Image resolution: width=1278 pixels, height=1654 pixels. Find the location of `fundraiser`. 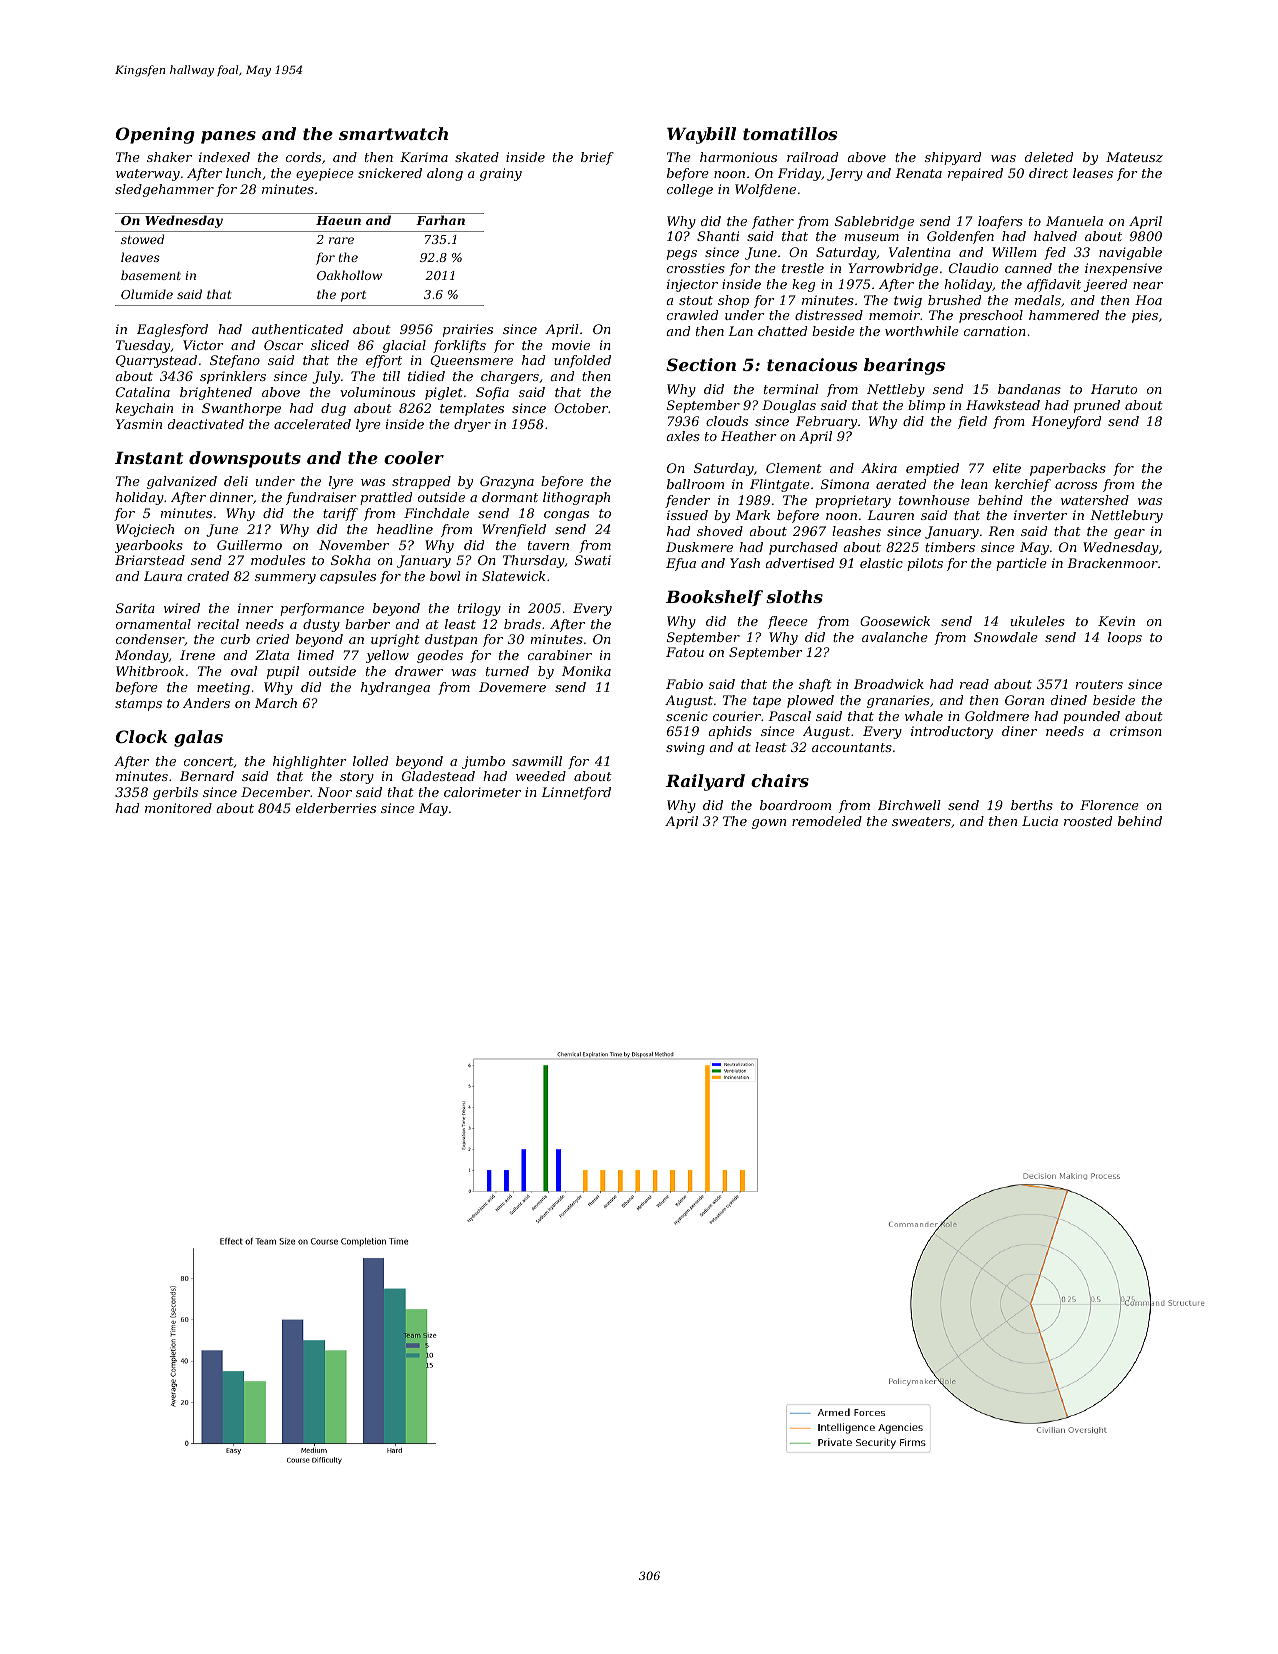

fundraiser is located at coordinates (321, 498).
